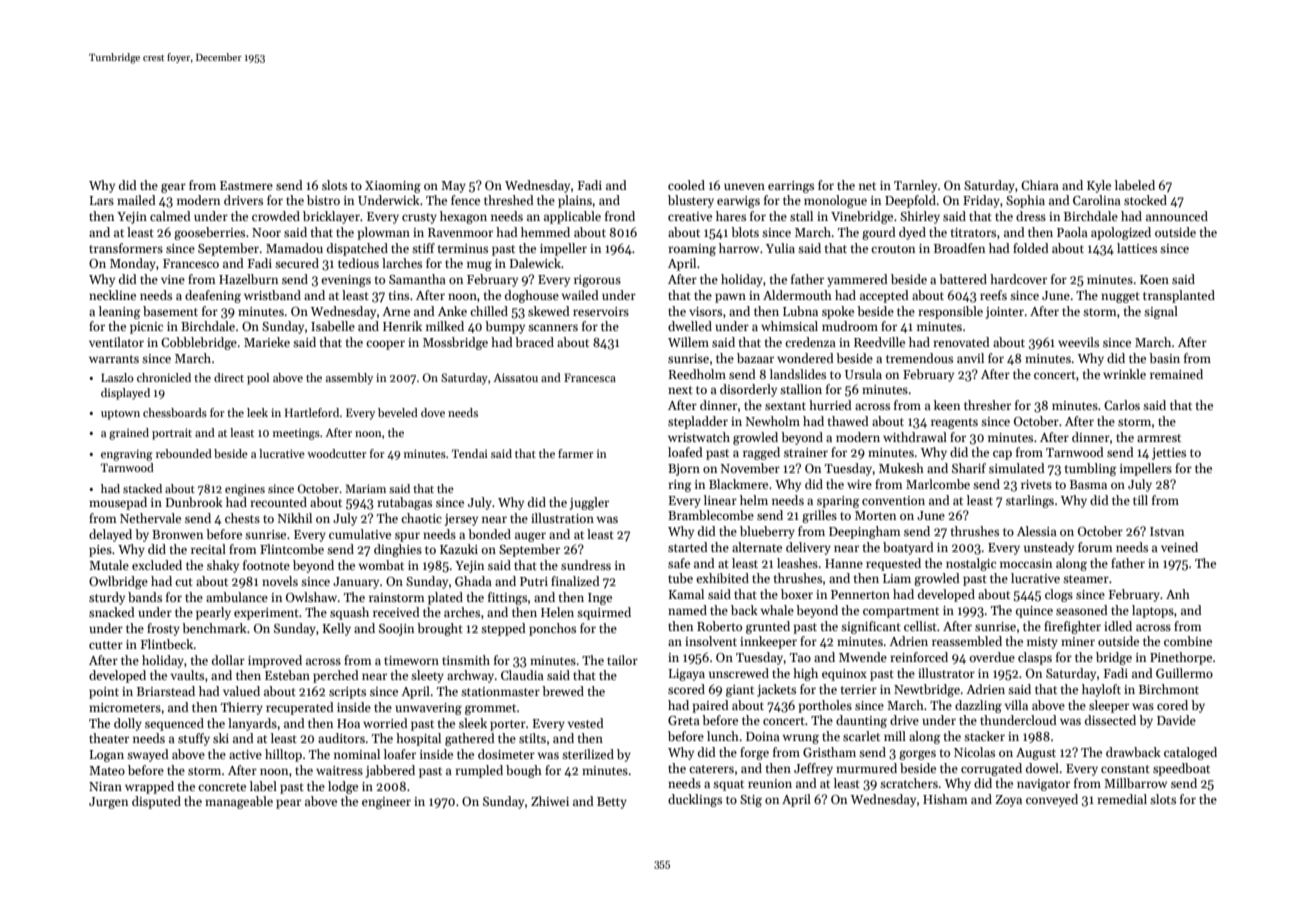  Describe the element at coordinates (938, 484) in the screenshot. I see `Marlcombe` at that location.
